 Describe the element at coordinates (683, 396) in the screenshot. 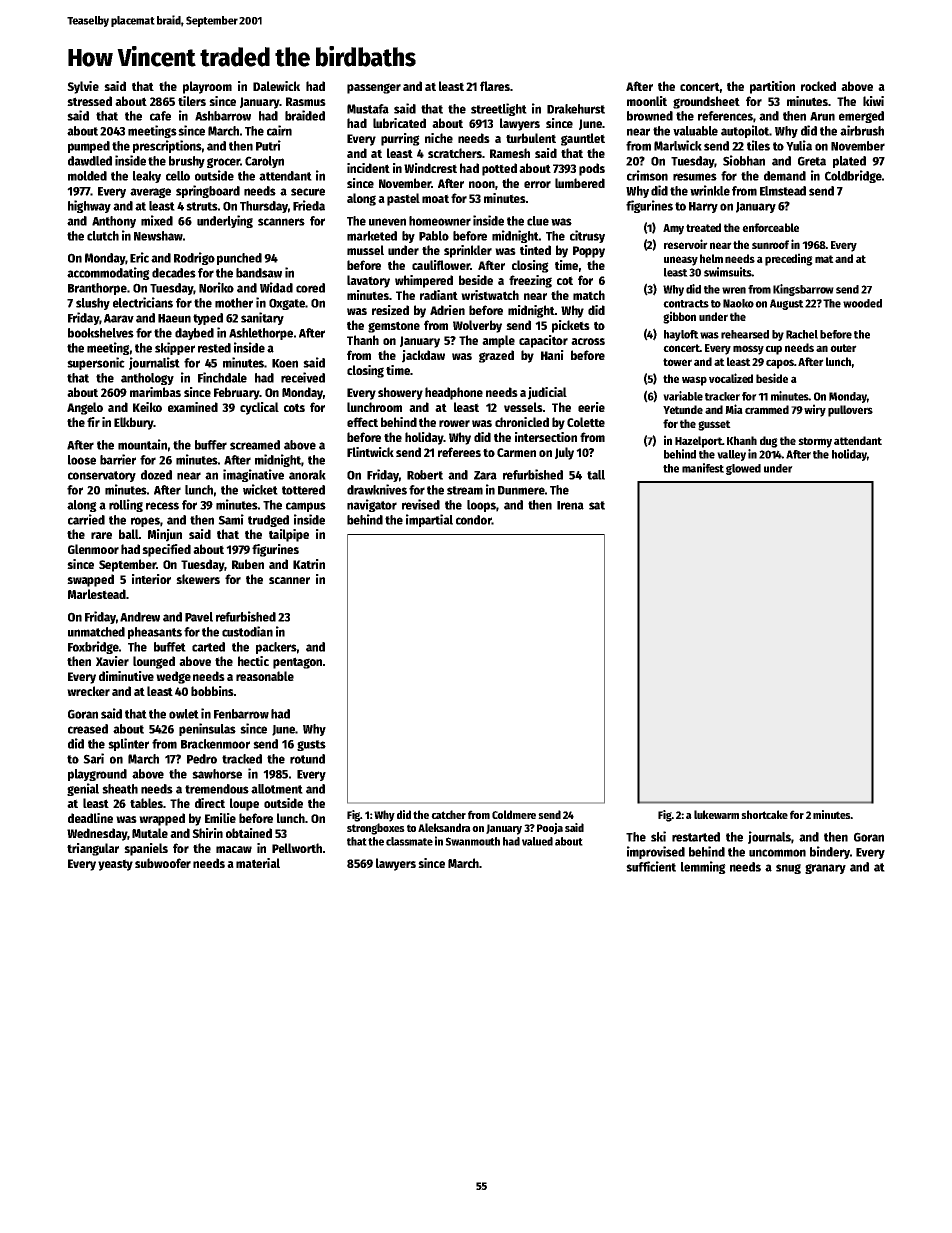

I see `variable` at that location.
